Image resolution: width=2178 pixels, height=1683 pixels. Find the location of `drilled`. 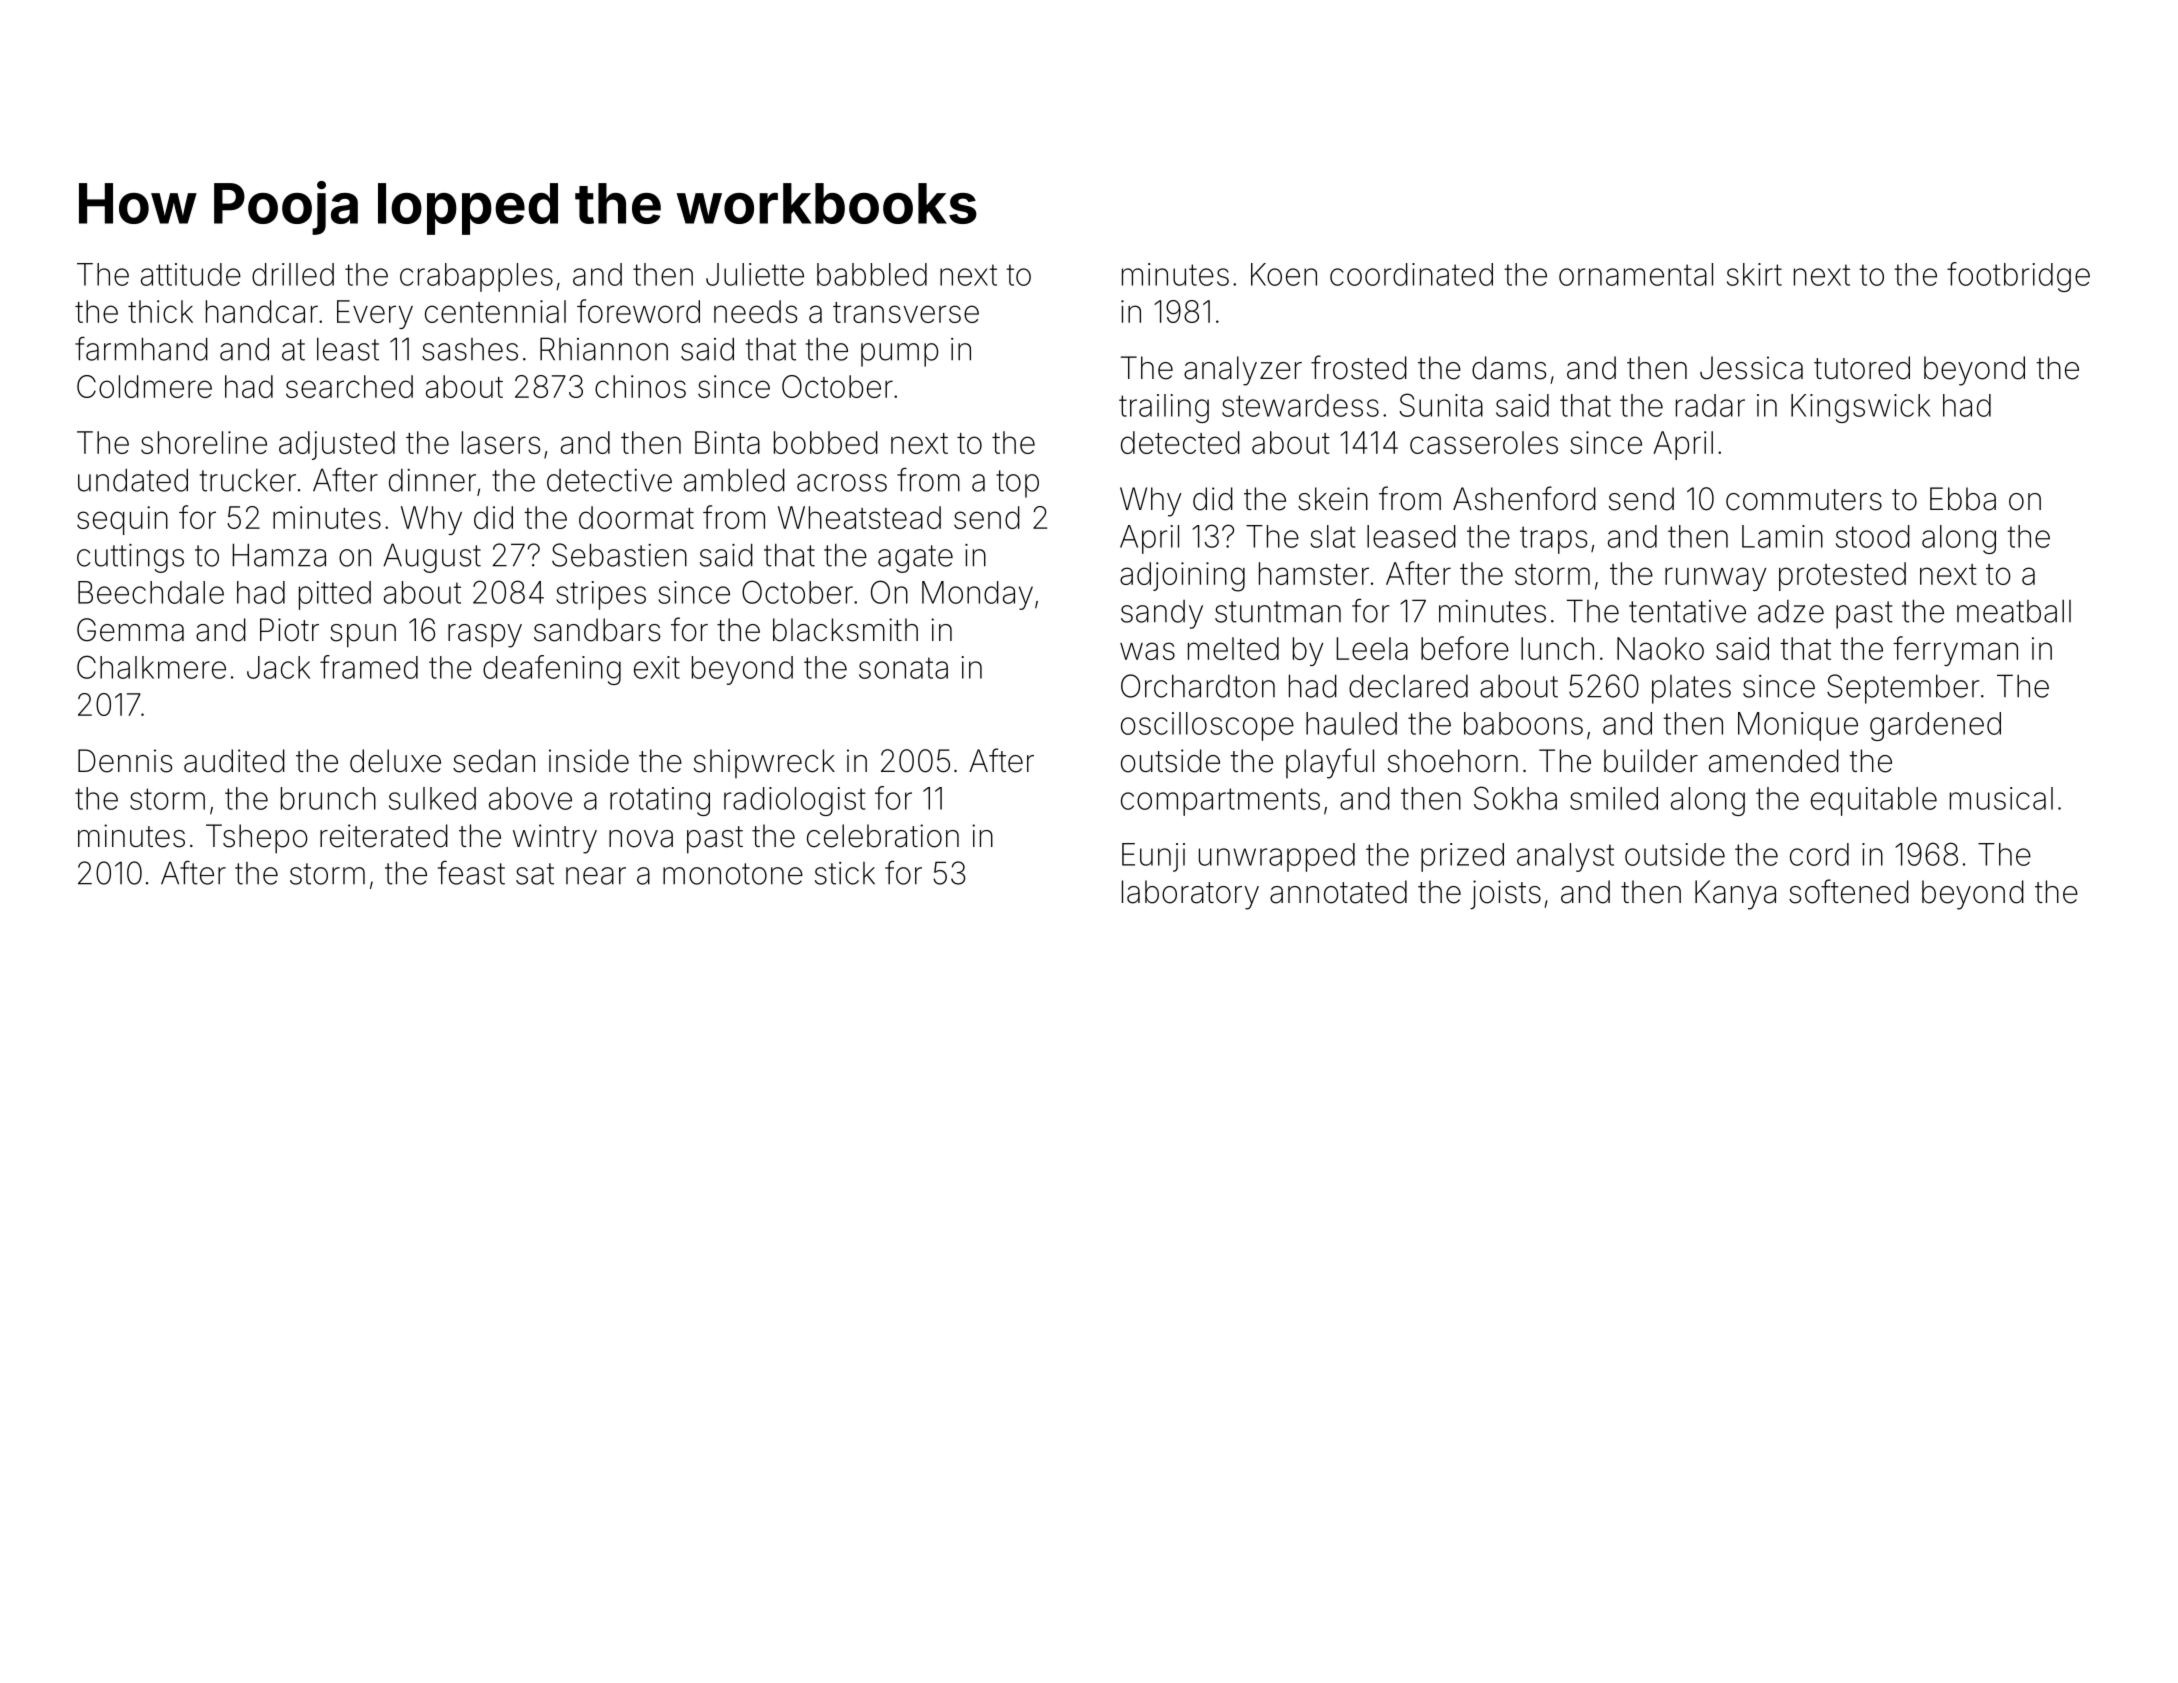

drilled is located at coordinates (293, 274).
